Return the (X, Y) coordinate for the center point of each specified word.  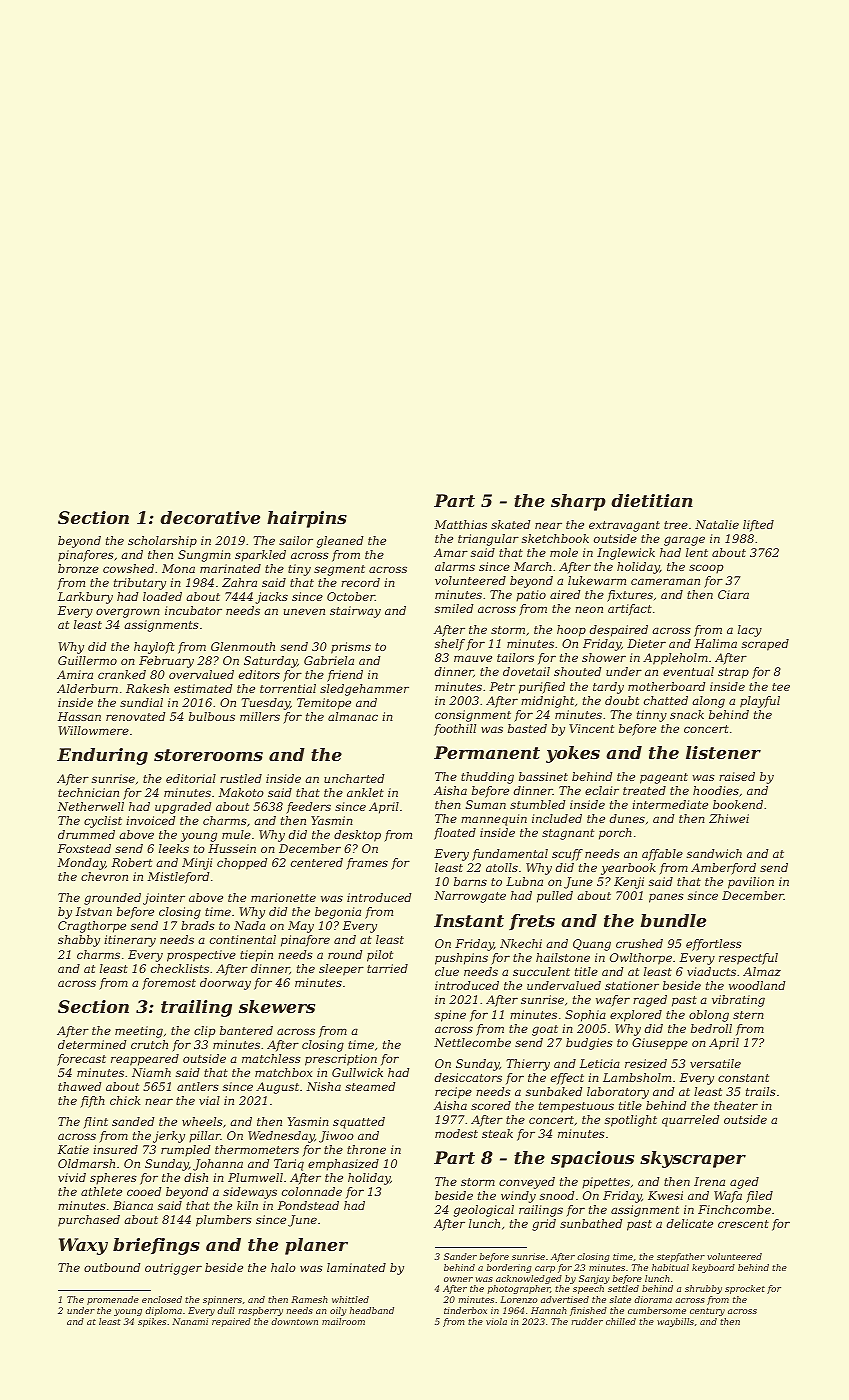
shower (604, 657)
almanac (353, 716)
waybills (675, 1322)
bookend (738, 804)
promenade (113, 1300)
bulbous (212, 716)
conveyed (527, 1183)
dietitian (652, 500)
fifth (92, 1102)
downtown (294, 1321)
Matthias (460, 524)
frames (367, 864)
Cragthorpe (92, 927)
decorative (210, 517)
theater (736, 1105)
